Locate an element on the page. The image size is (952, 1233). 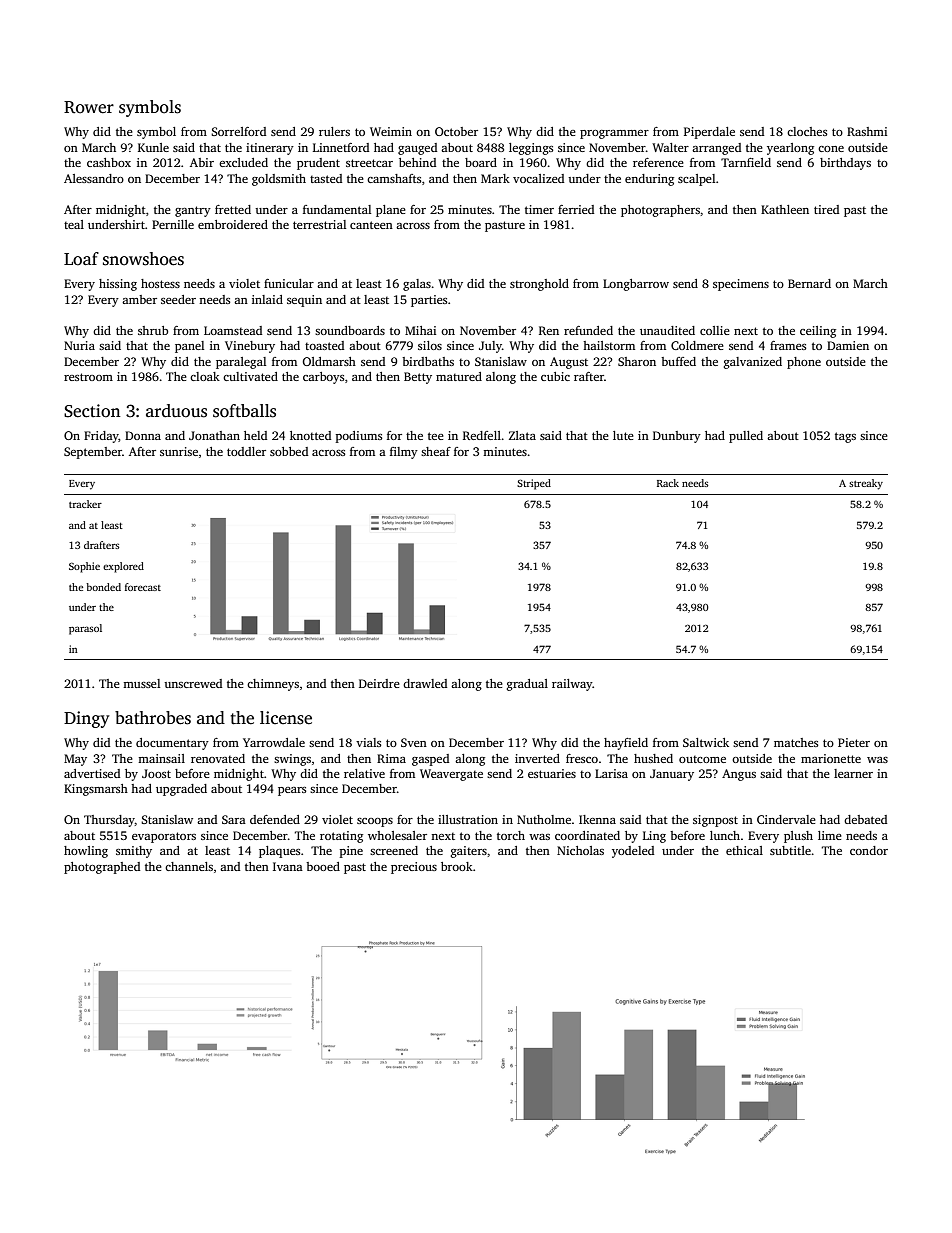
Rashmi is located at coordinates (867, 131).
